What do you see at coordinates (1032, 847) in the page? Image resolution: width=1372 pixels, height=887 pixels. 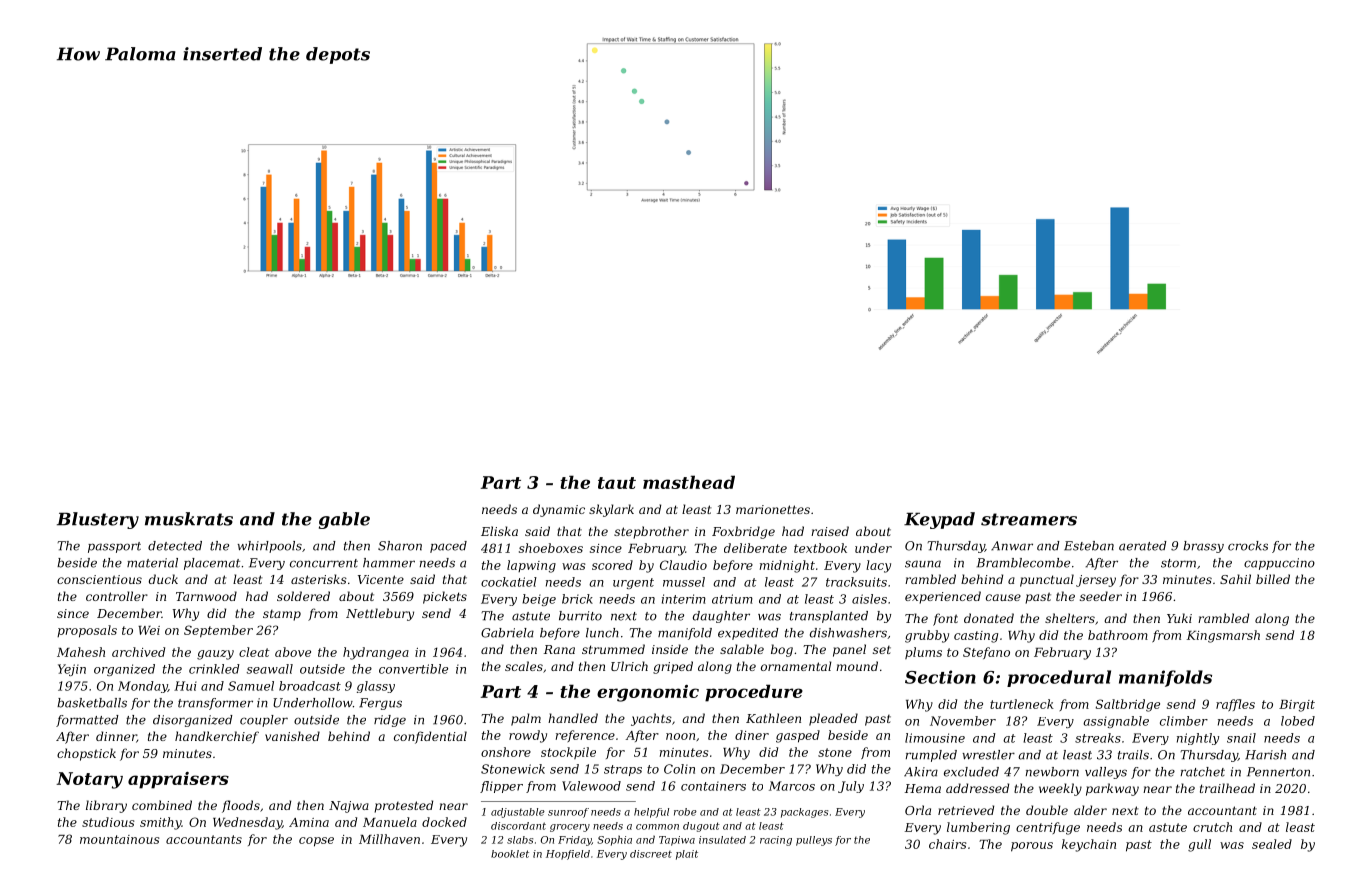 I see `porous` at bounding box center [1032, 847].
